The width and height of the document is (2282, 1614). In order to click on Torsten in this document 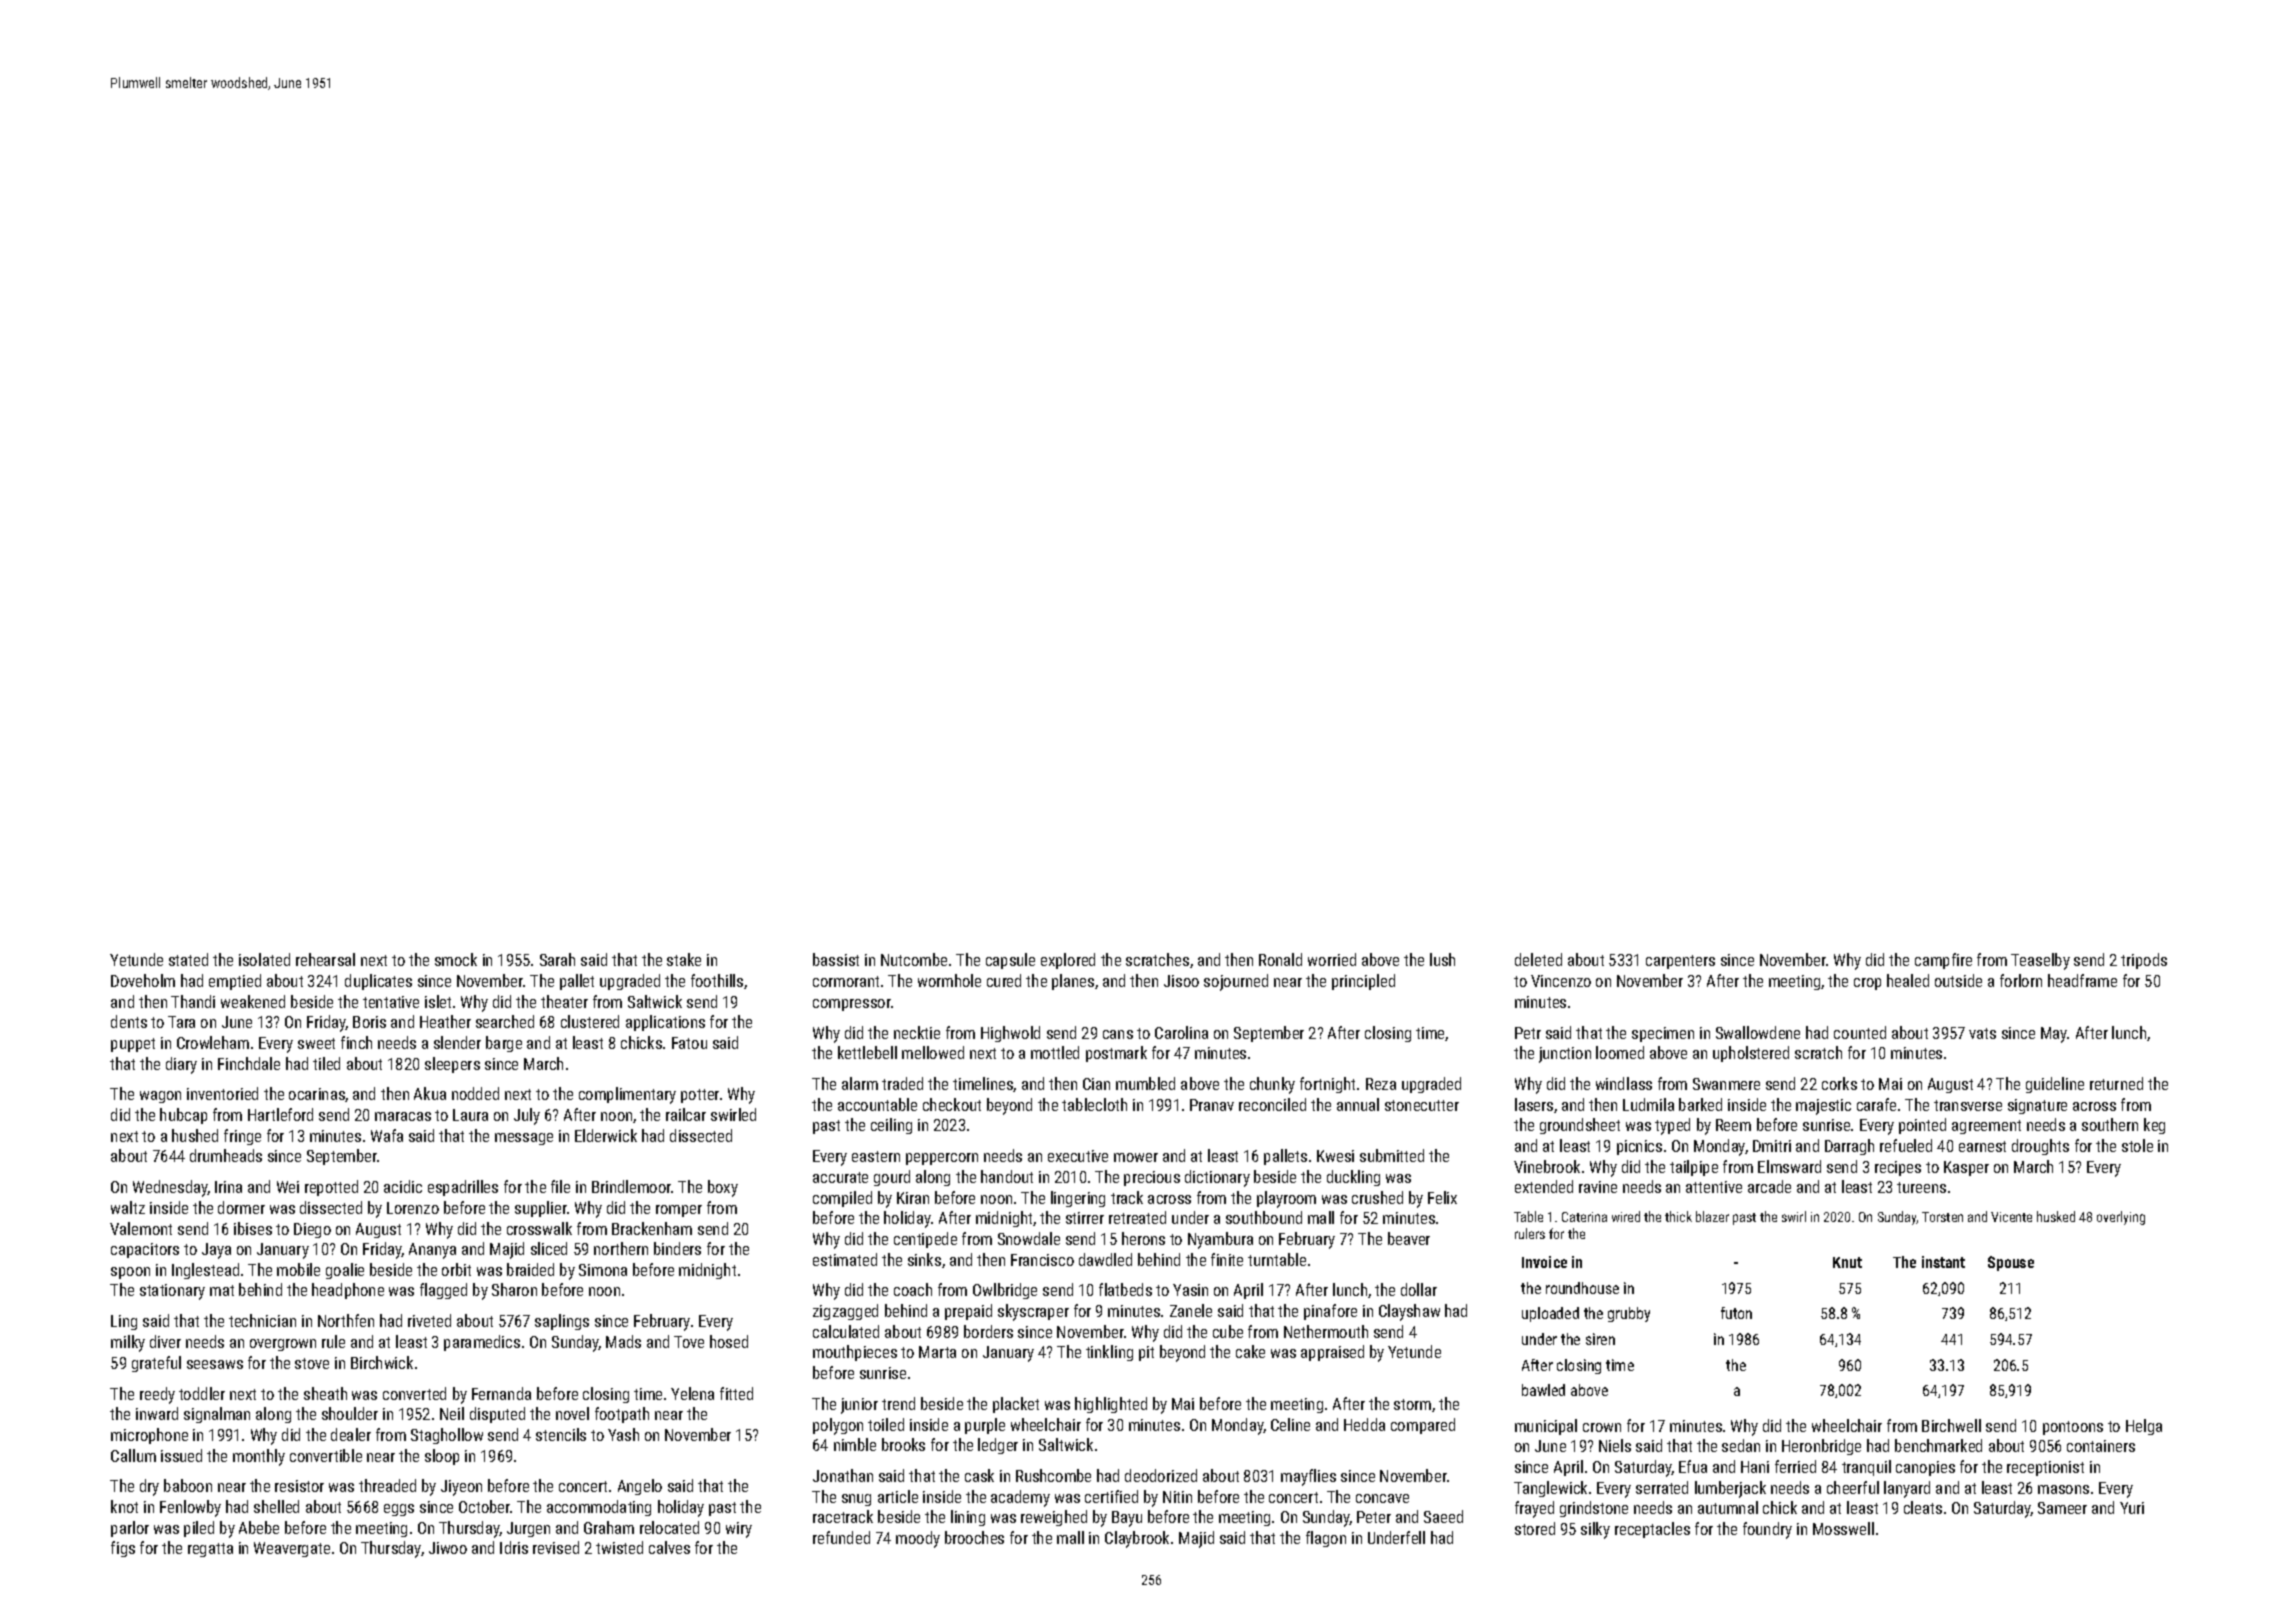, I will do `click(1942, 1217)`.
